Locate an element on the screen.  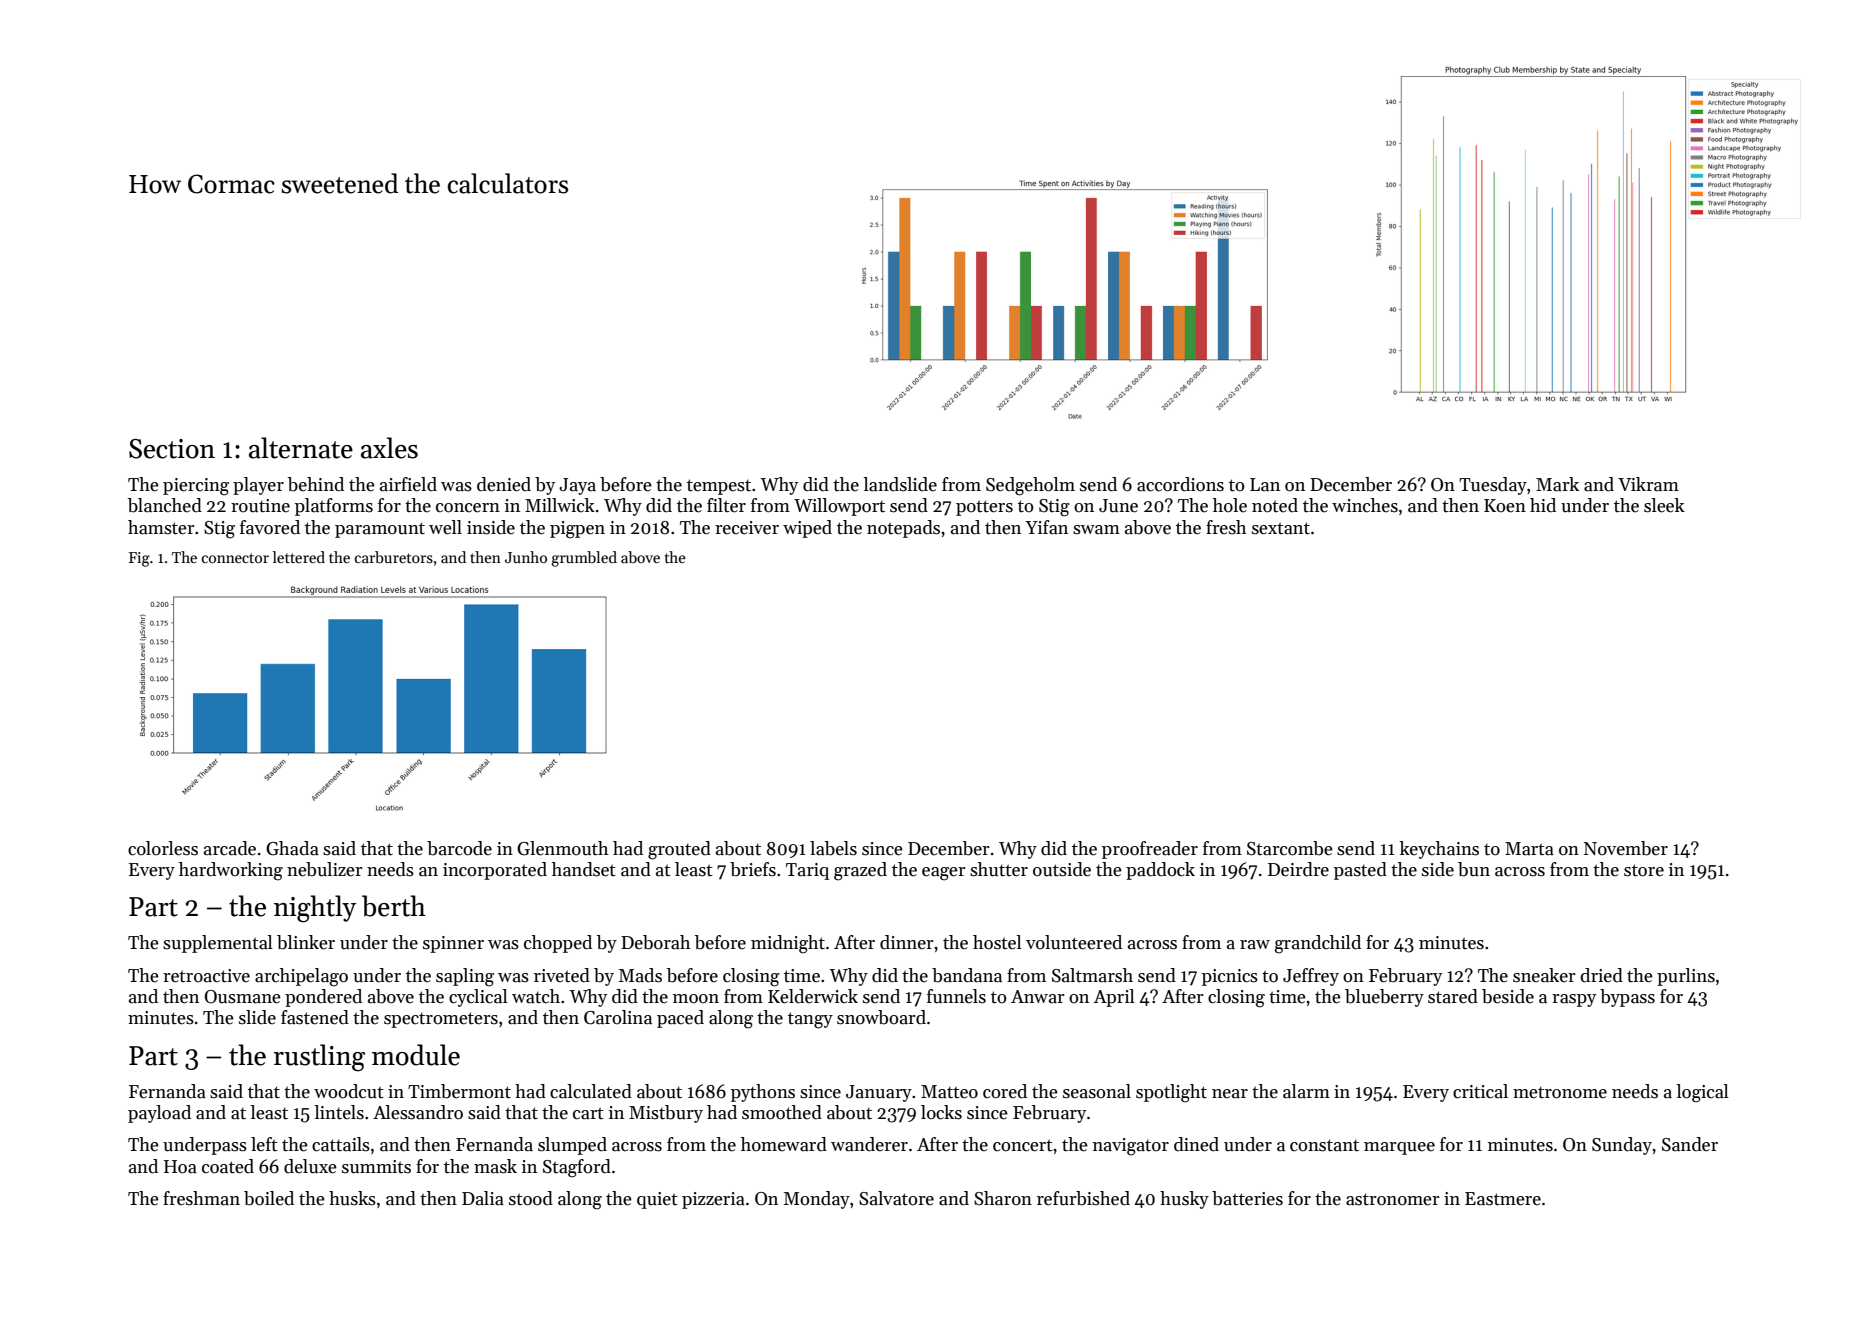
raspy is located at coordinates (1574, 1000).
